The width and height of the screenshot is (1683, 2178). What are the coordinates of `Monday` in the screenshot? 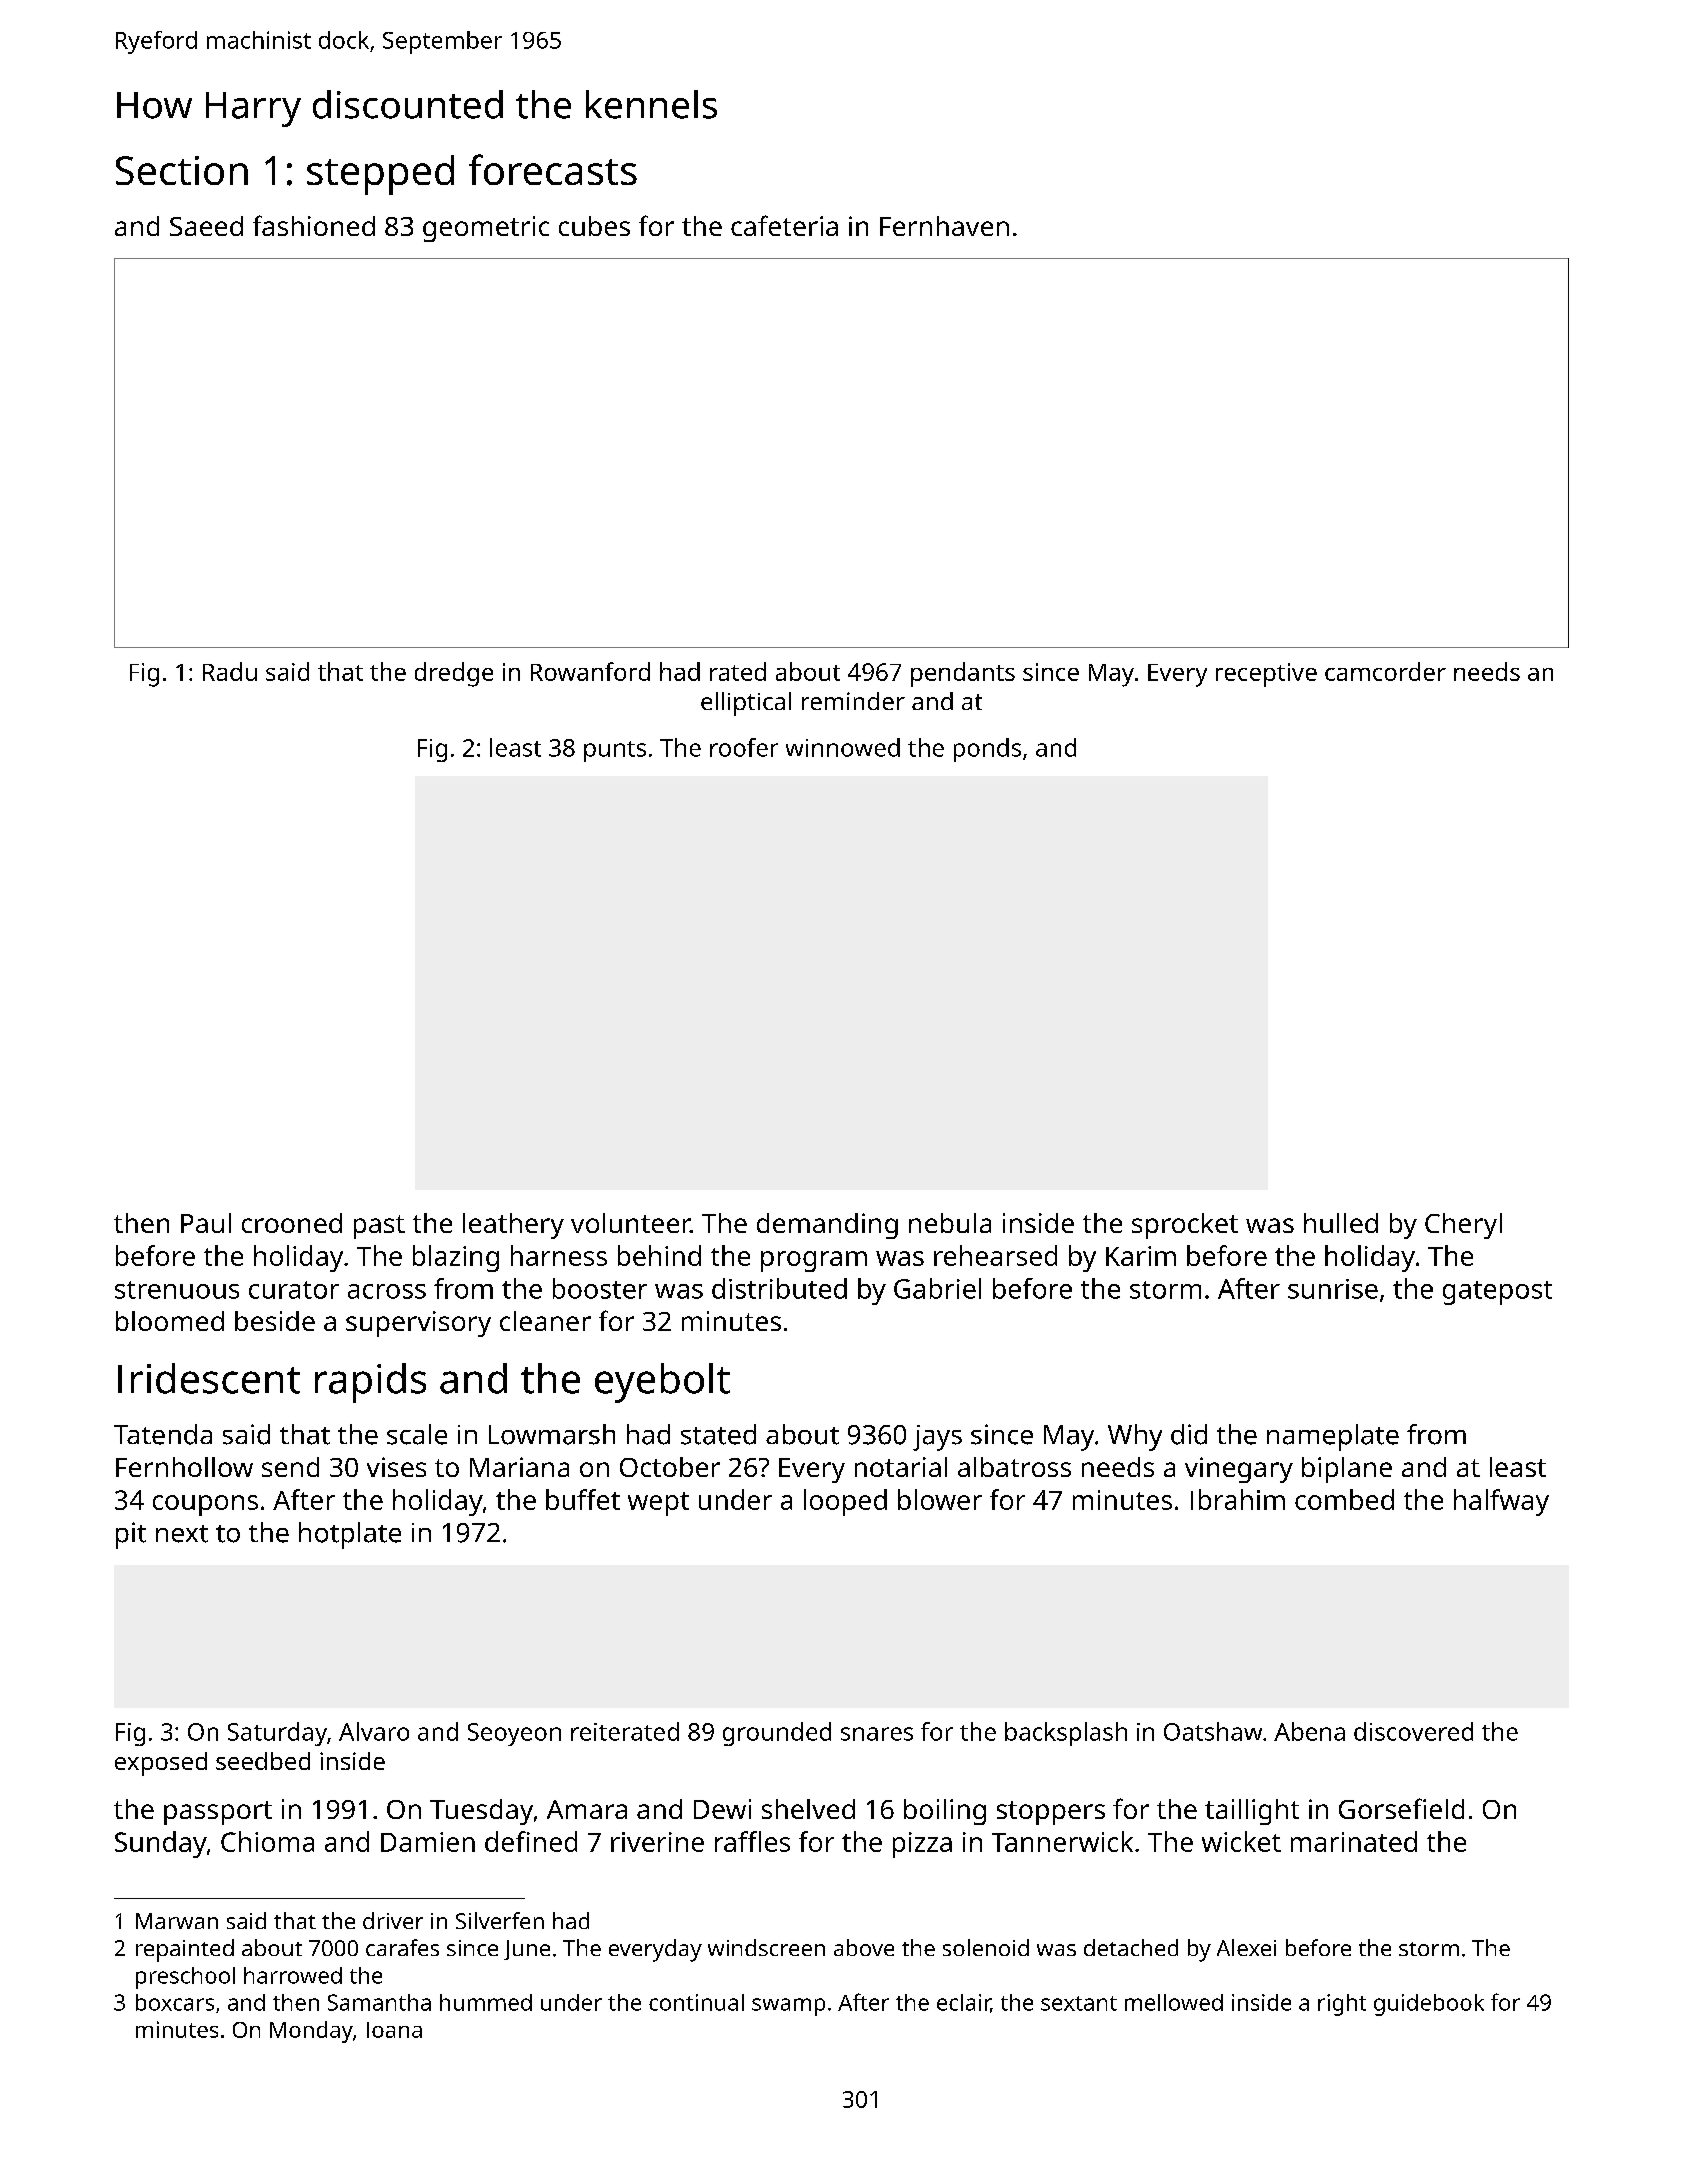 It's located at (311, 2032).
